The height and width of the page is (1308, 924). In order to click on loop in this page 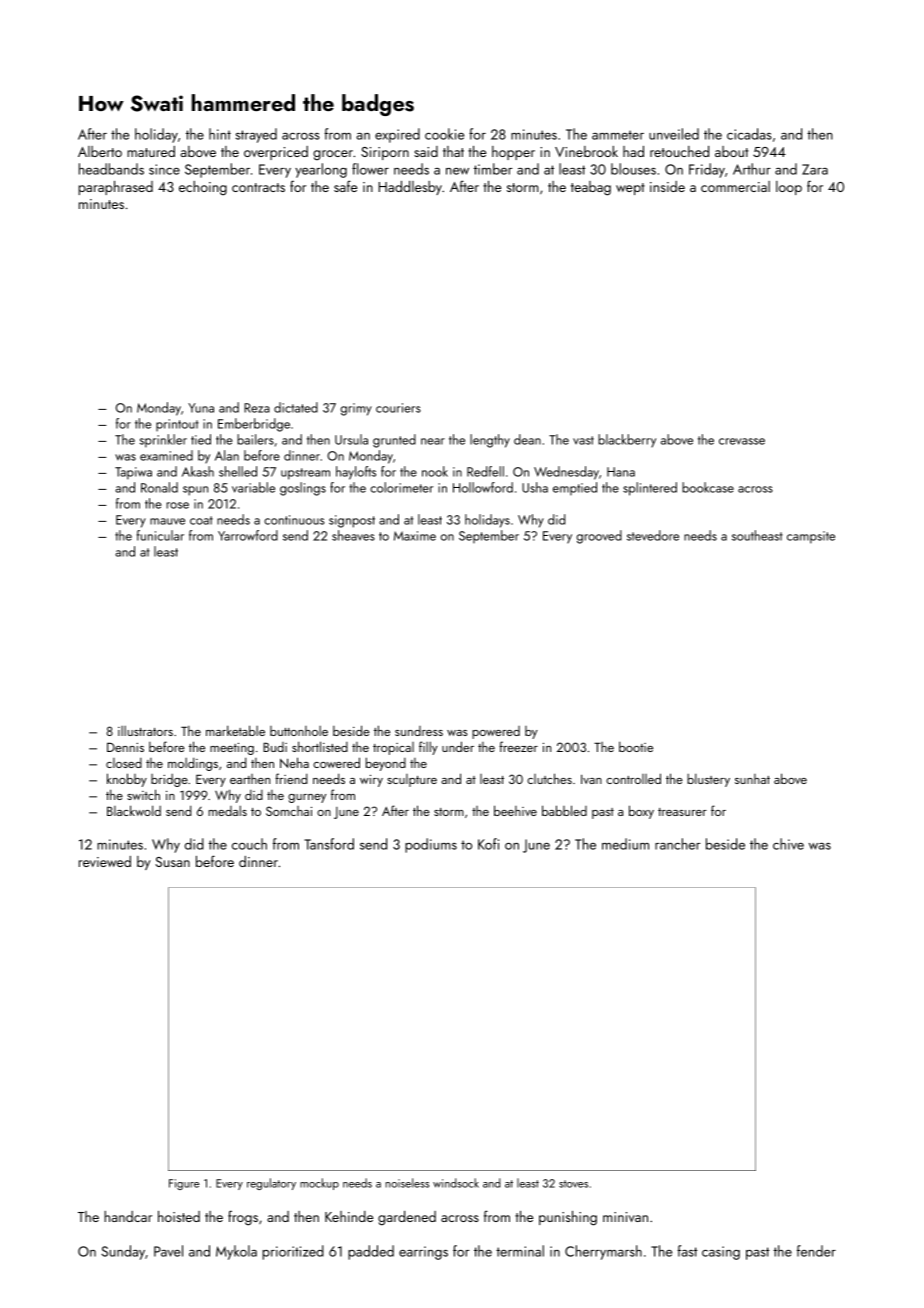, I will do `click(789, 188)`.
